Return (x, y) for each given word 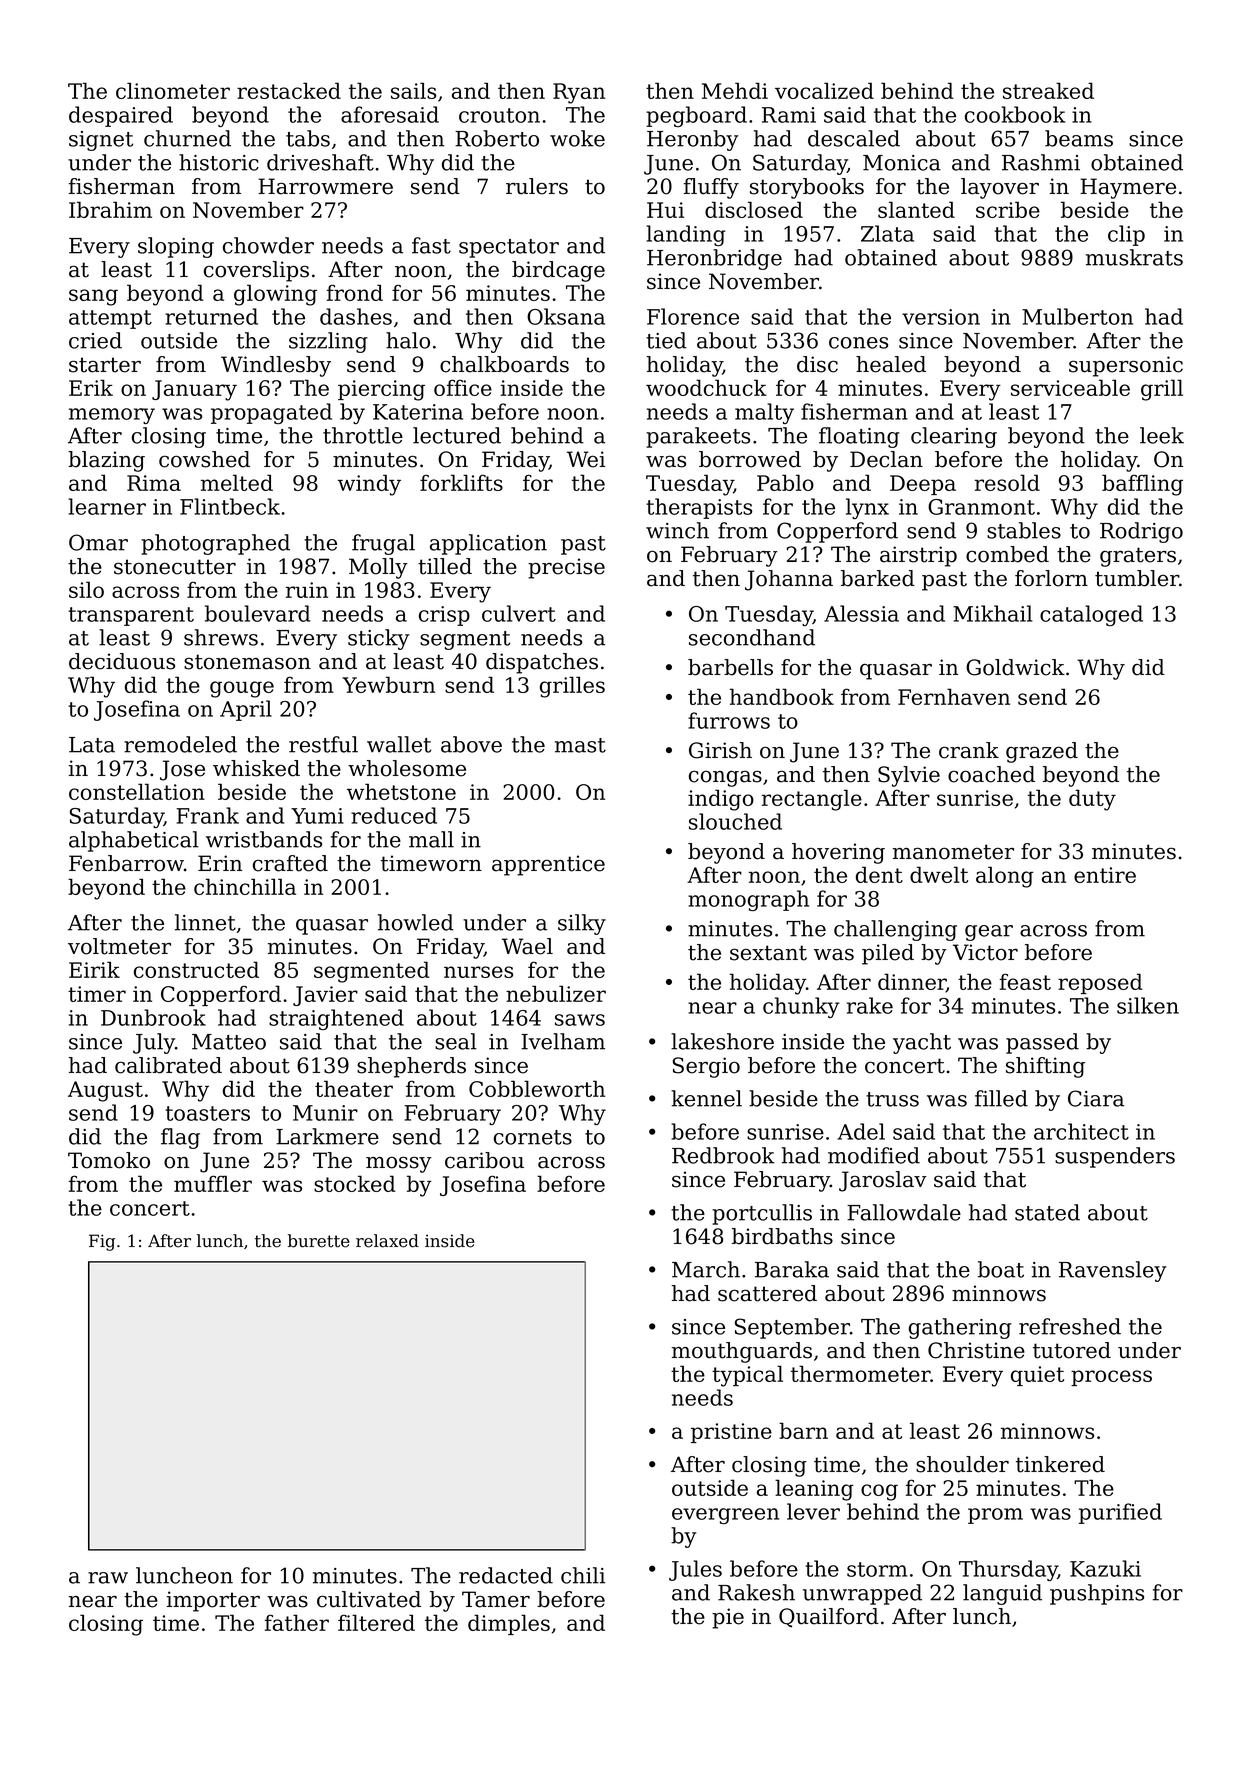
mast (580, 745)
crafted (290, 863)
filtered (376, 1622)
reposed (1100, 983)
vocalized (824, 90)
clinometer (173, 90)
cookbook (1015, 114)
